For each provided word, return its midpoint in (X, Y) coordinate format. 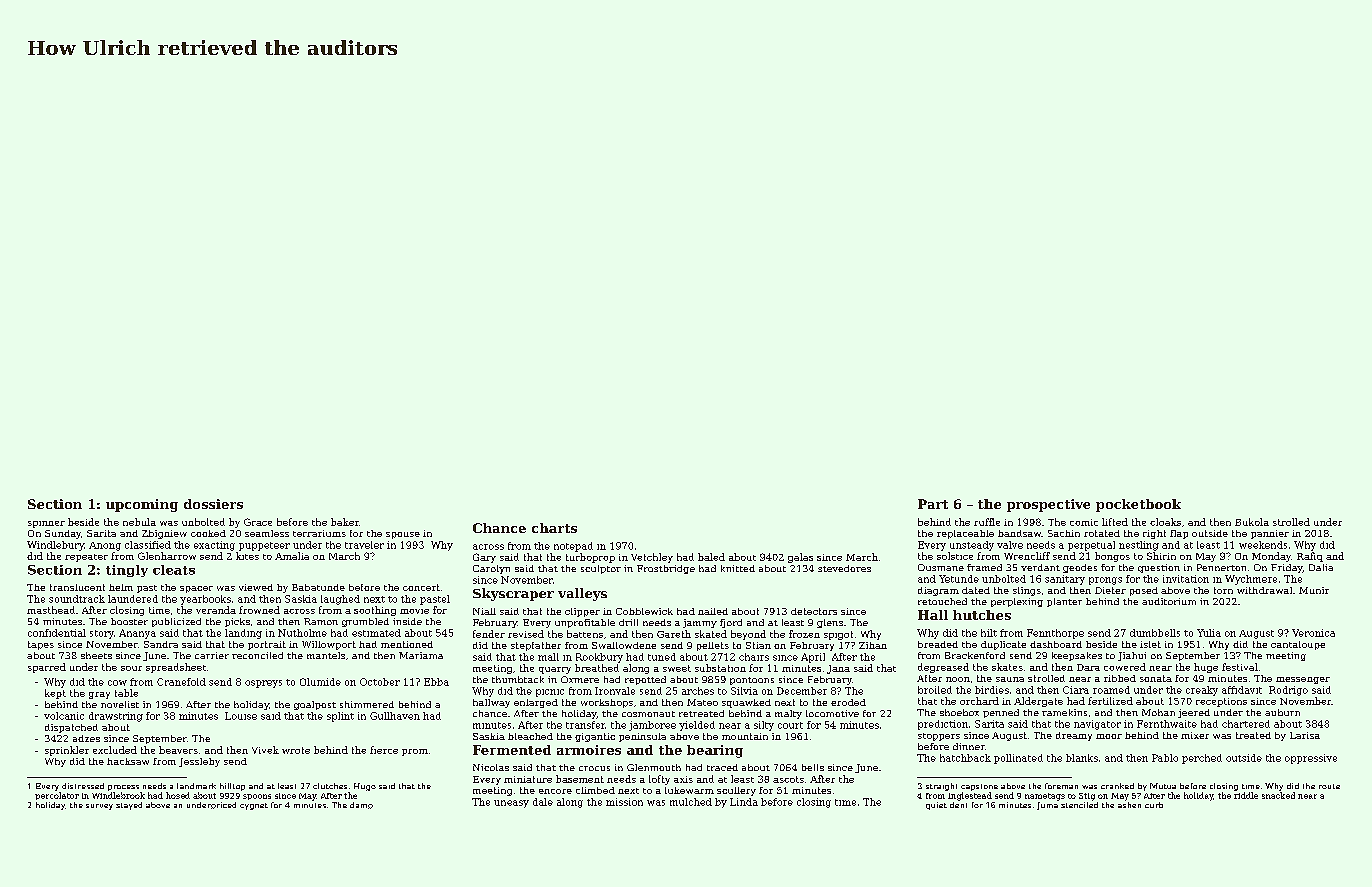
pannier (1270, 534)
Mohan (1158, 712)
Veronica (1313, 633)
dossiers (213, 504)
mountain (745, 736)
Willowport (329, 645)
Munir (1314, 590)
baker (345, 522)
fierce (384, 750)
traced (722, 767)
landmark (196, 786)
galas (800, 558)
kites (247, 556)
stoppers (939, 737)
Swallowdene (624, 645)
